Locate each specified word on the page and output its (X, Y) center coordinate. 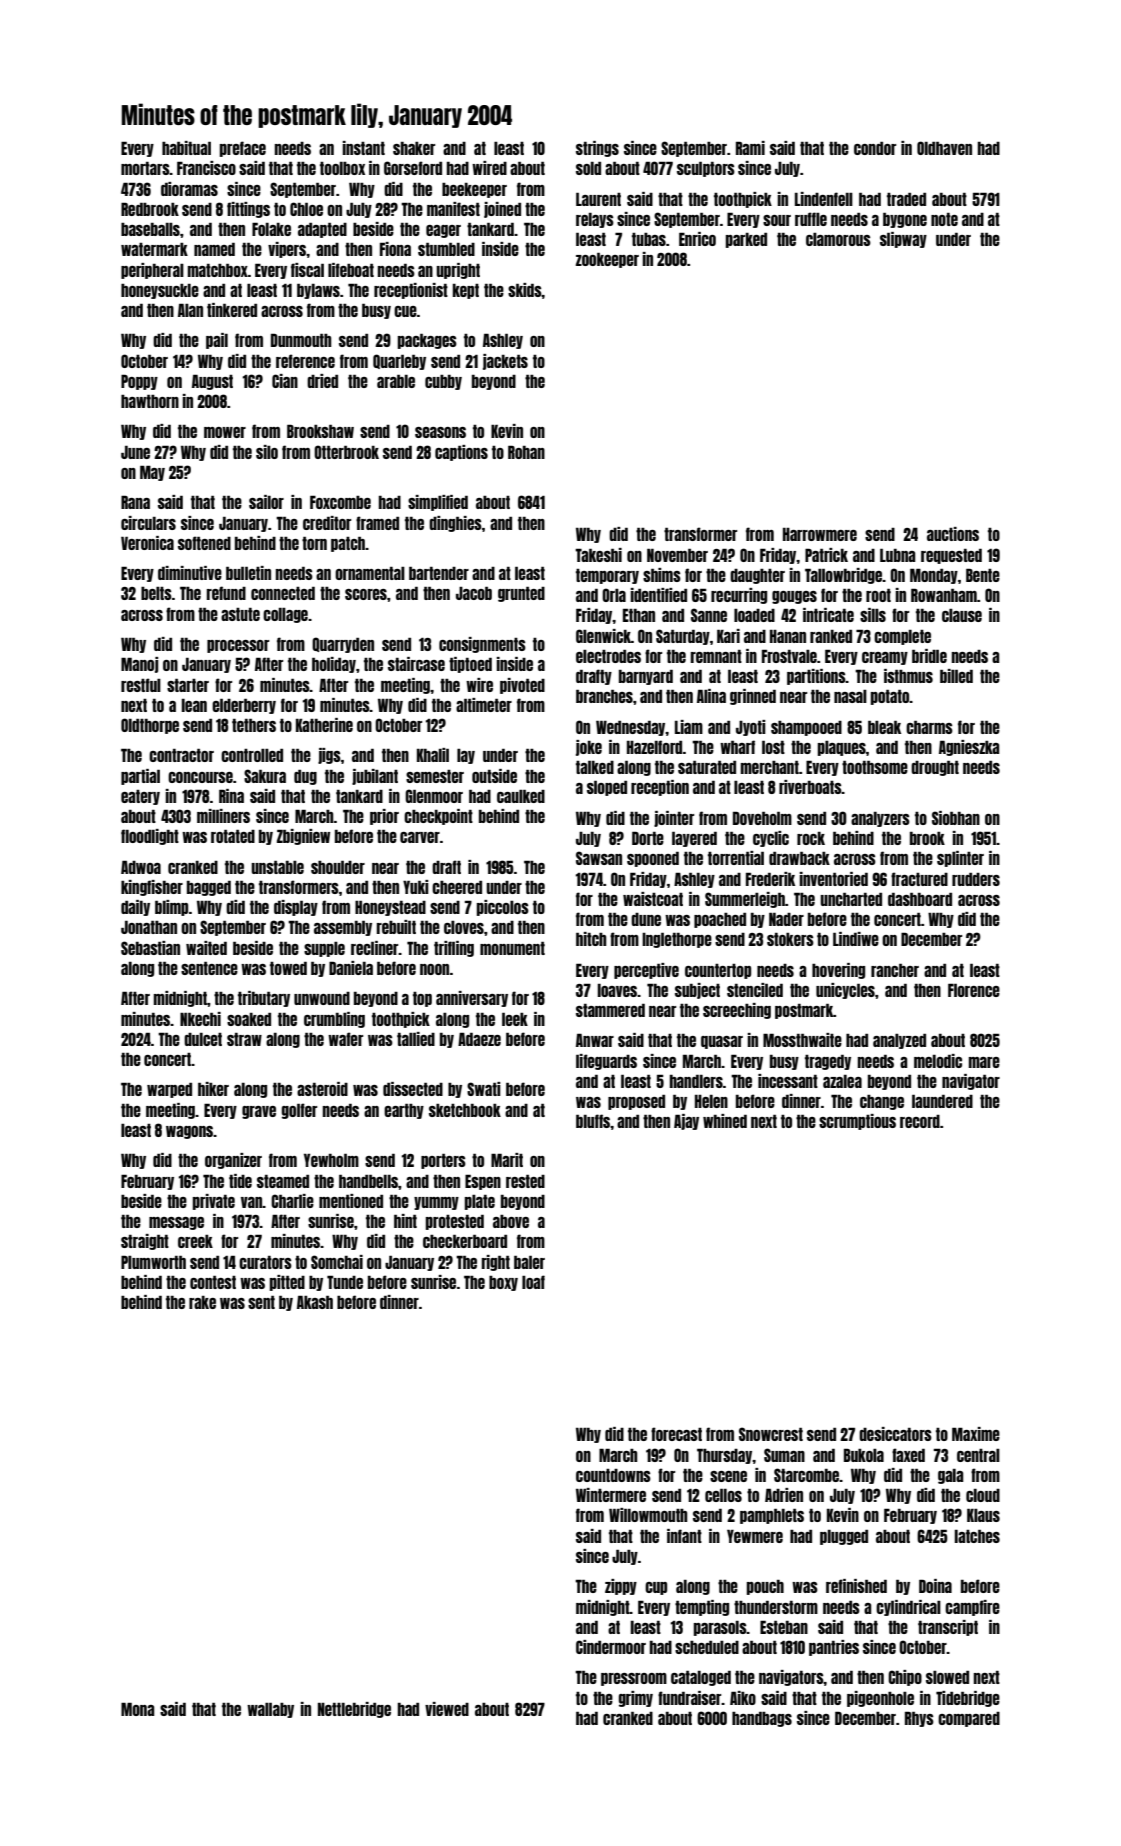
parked (746, 240)
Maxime (976, 1434)
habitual (186, 148)
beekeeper (474, 190)
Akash (315, 1302)
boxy (503, 1283)
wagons (190, 1132)
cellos (723, 1495)
